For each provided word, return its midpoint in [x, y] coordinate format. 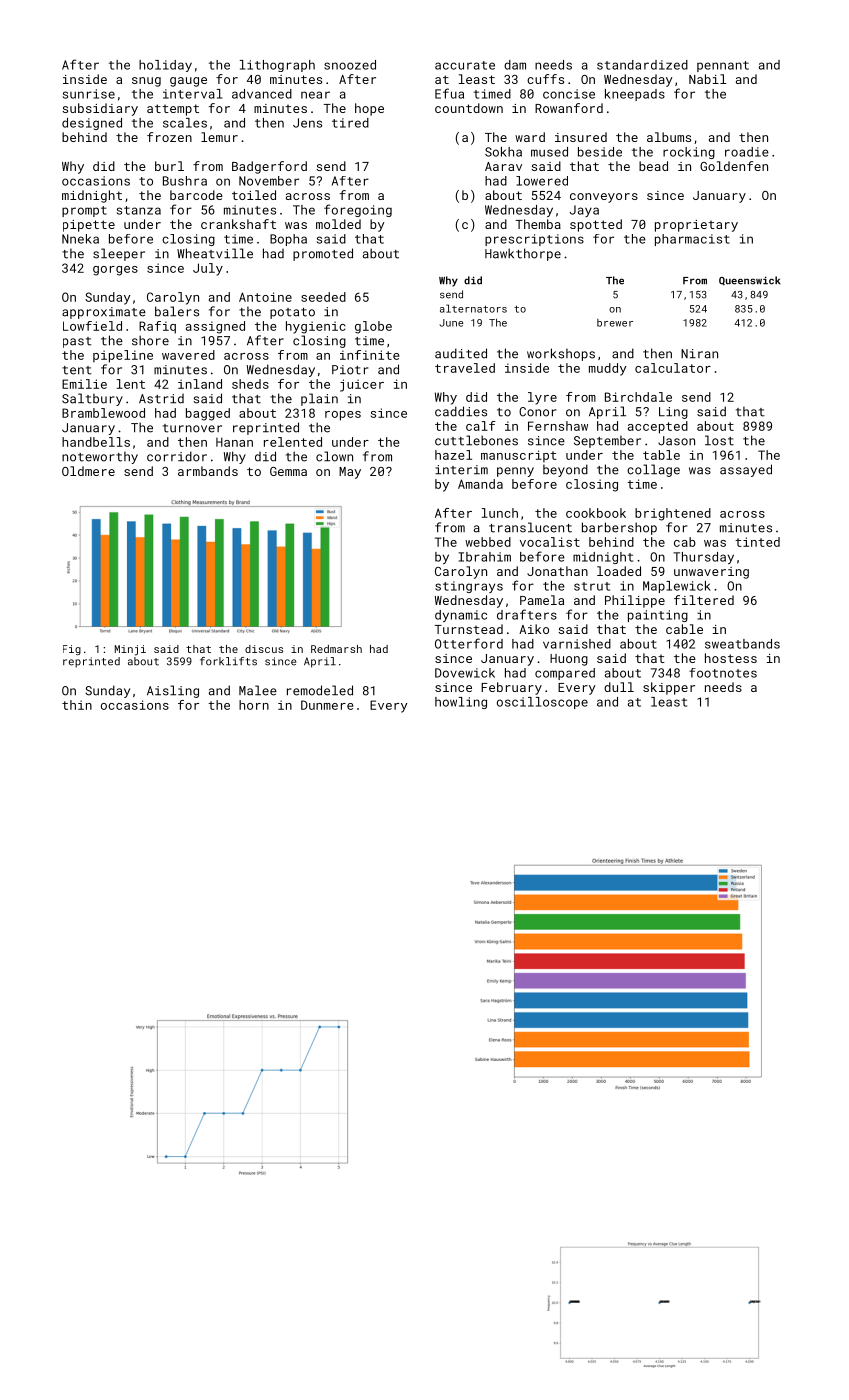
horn [254, 705]
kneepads [635, 95]
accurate [465, 65]
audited [461, 353]
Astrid [161, 399]
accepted [658, 427]
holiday [165, 66]
